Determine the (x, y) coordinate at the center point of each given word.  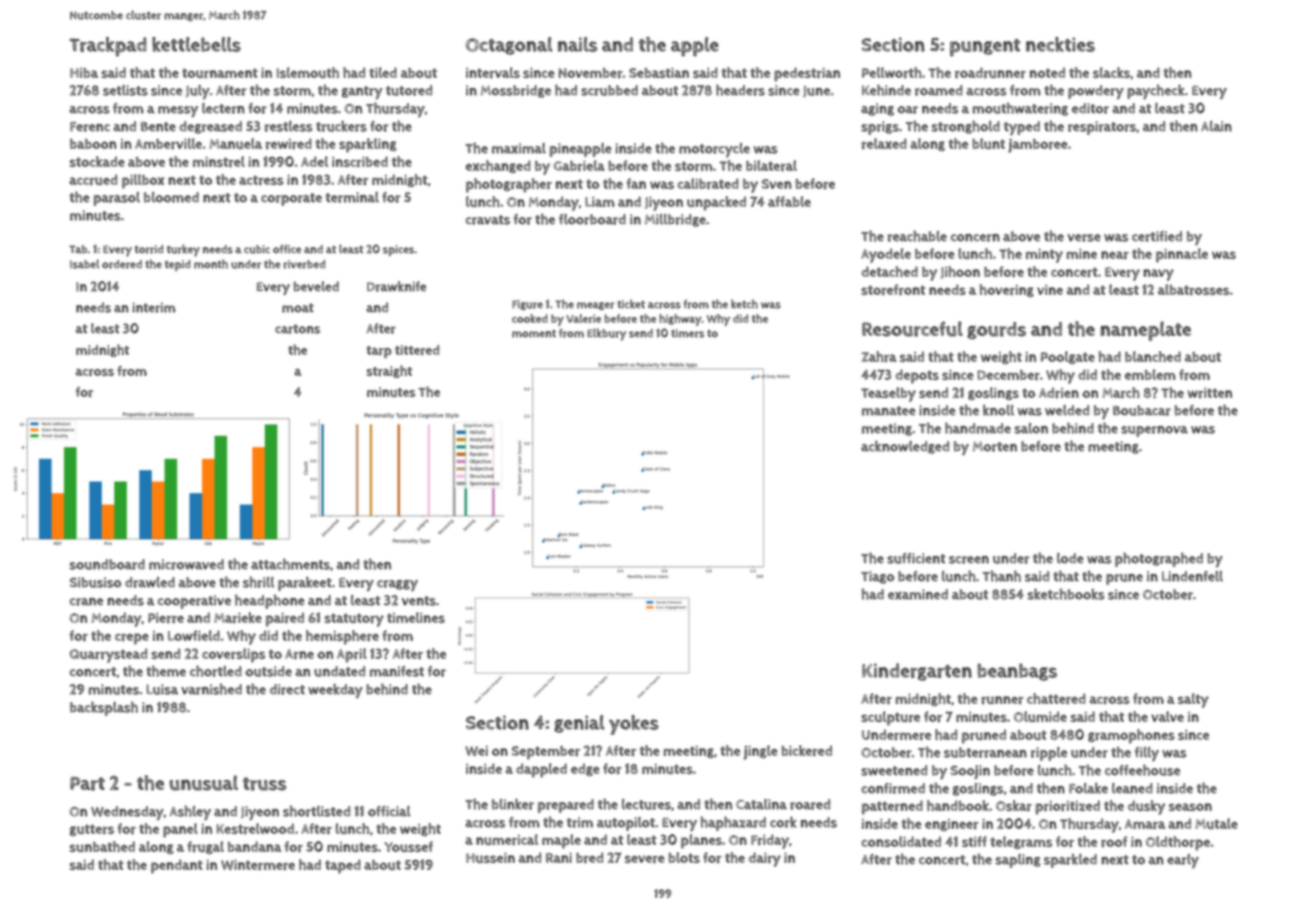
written (1210, 393)
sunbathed (102, 846)
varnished (211, 689)
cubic (257, 249)
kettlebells (196, 44)
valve (1167, 716)
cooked (530, 318)
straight (389, 371)
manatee (888, 411)
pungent (985, 48)
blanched (1153, 356)
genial (579, 724)
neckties (1060, 44)
